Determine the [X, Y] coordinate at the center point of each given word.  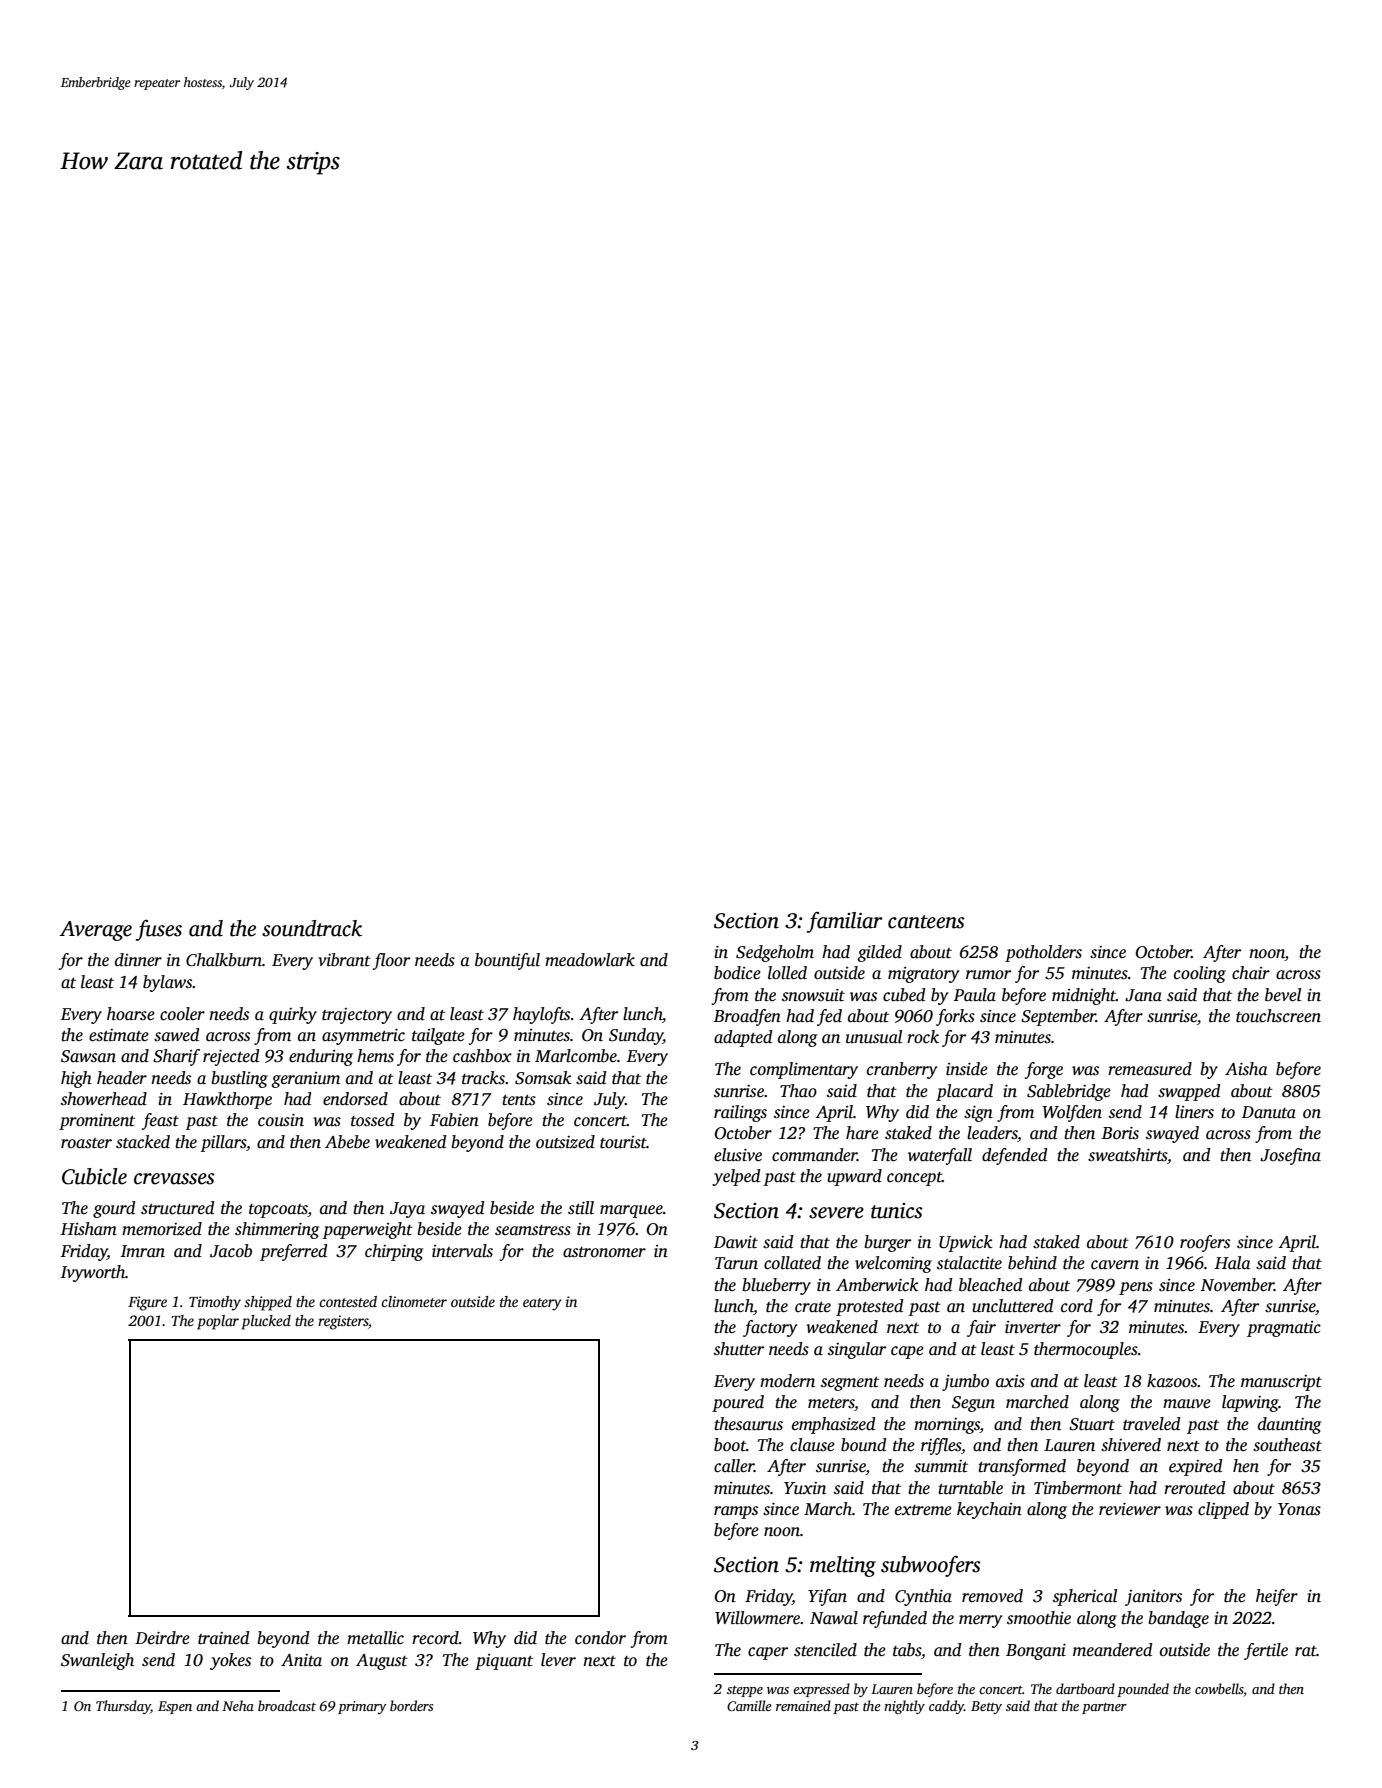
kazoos [1172, 1381]
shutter [739, 1349]
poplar [218, 1322]
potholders [1043, 953]
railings [740, 1113]
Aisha [1246, 1069]
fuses [159, 930]
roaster [86, 1143]
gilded [879, 953]
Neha [238, 1705]
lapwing [1250, 1403]
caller [734, 1466]
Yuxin [805, 1488]
